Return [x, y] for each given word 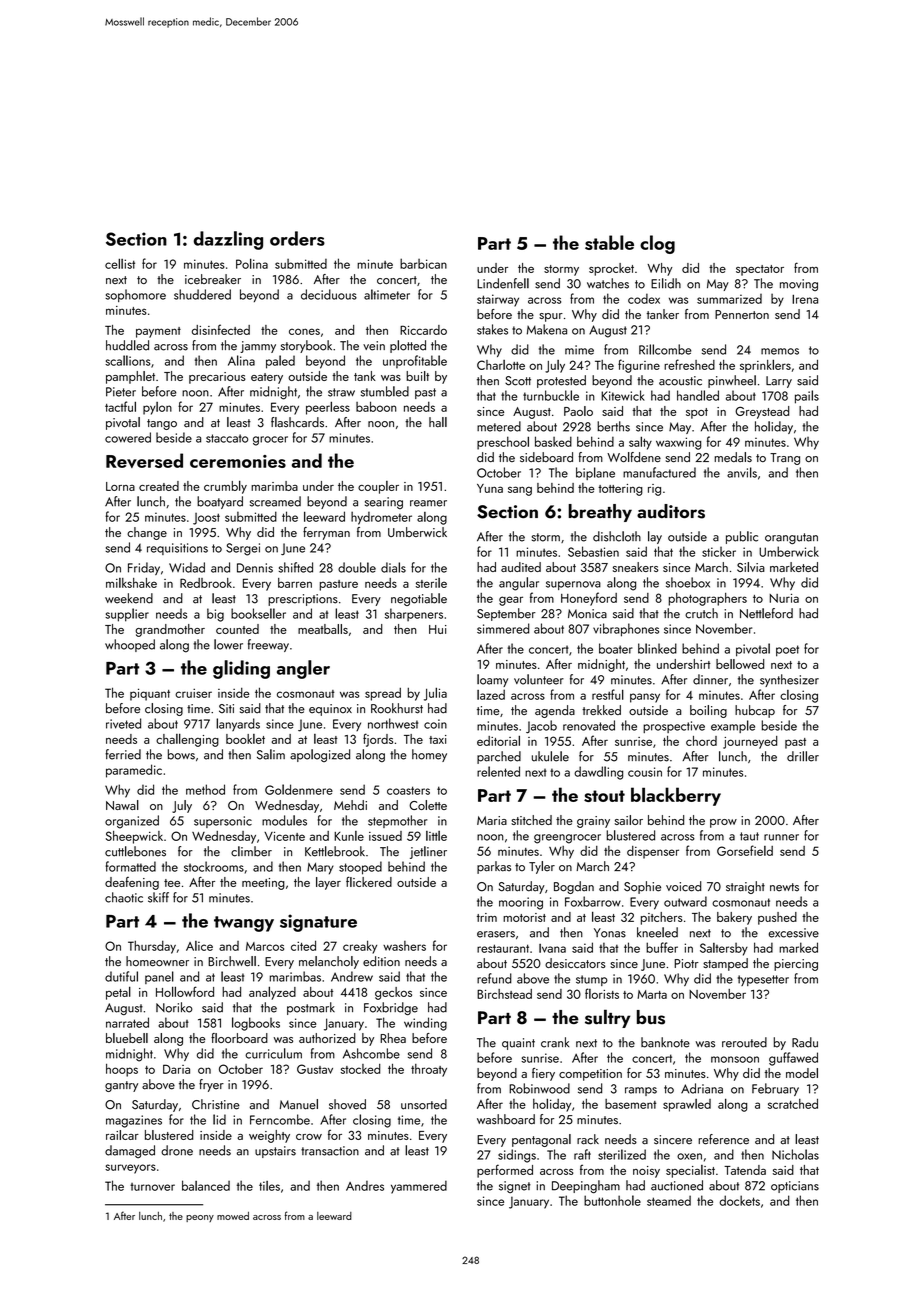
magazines [134, 1121]
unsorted [424, 1104]
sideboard [546, 457]
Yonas [610, 933]
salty [640, 443]
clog [657, 244]
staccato [227, 438]
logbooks [256, 1024]
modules [284, 820]
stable [609, 242]
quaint [518, 1044]
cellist [120, 263]
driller [803, 756]
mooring [521, 903]
